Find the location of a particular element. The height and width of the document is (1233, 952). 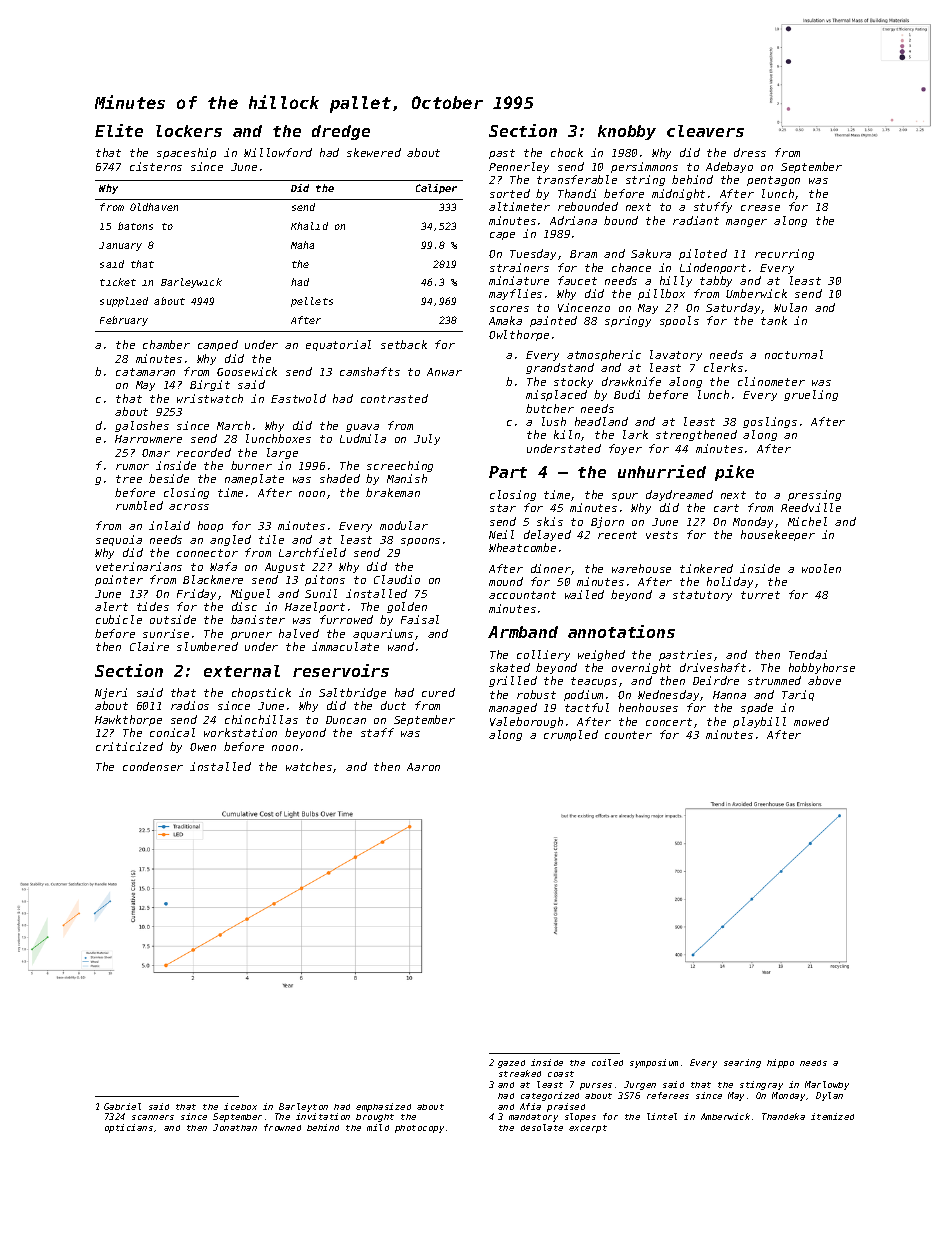

condenser is located at coordinates (153, 766).
